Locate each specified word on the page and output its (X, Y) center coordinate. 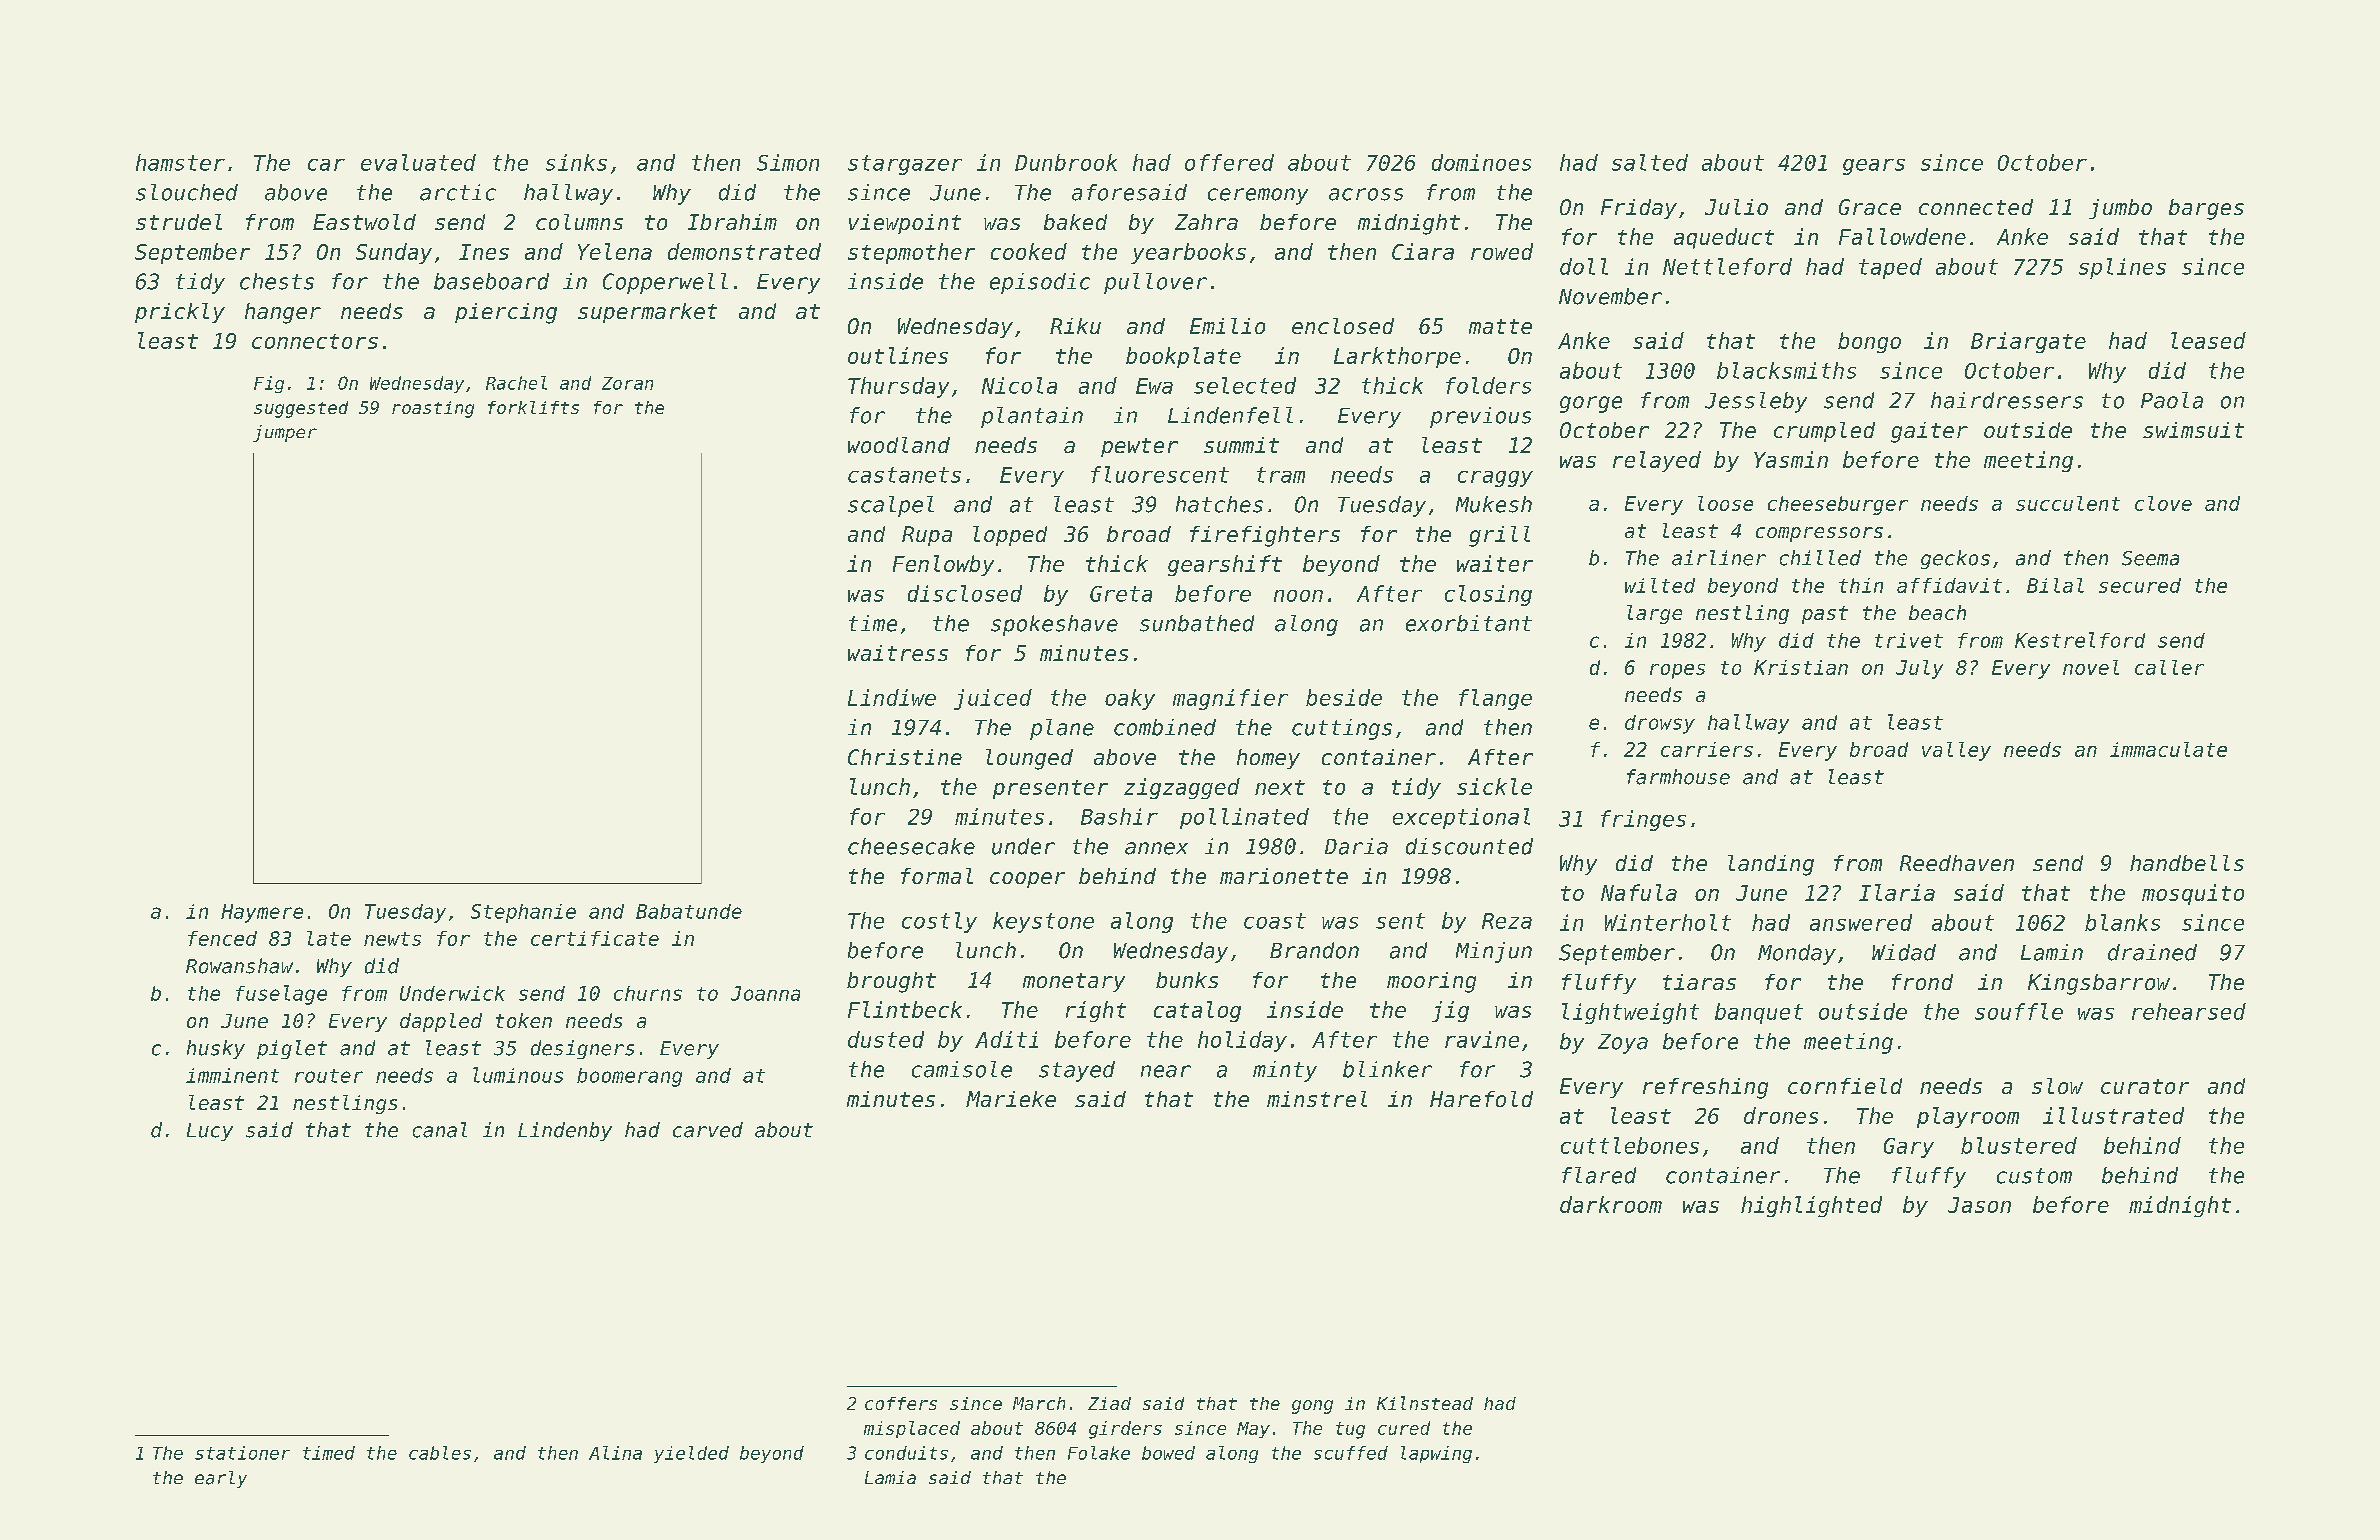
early (221, 1479)
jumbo (2120, 209)
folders (1488, 385)
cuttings (1342, 729)
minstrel (1317, 1099)
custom (2034, 1176)
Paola (2172, 400)
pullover (1155, 283)
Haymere (262, 913)
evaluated (418, 162)
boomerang (629, 1077)
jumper (285, 433)
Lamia (890, 1477)
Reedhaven (1957, 863)
